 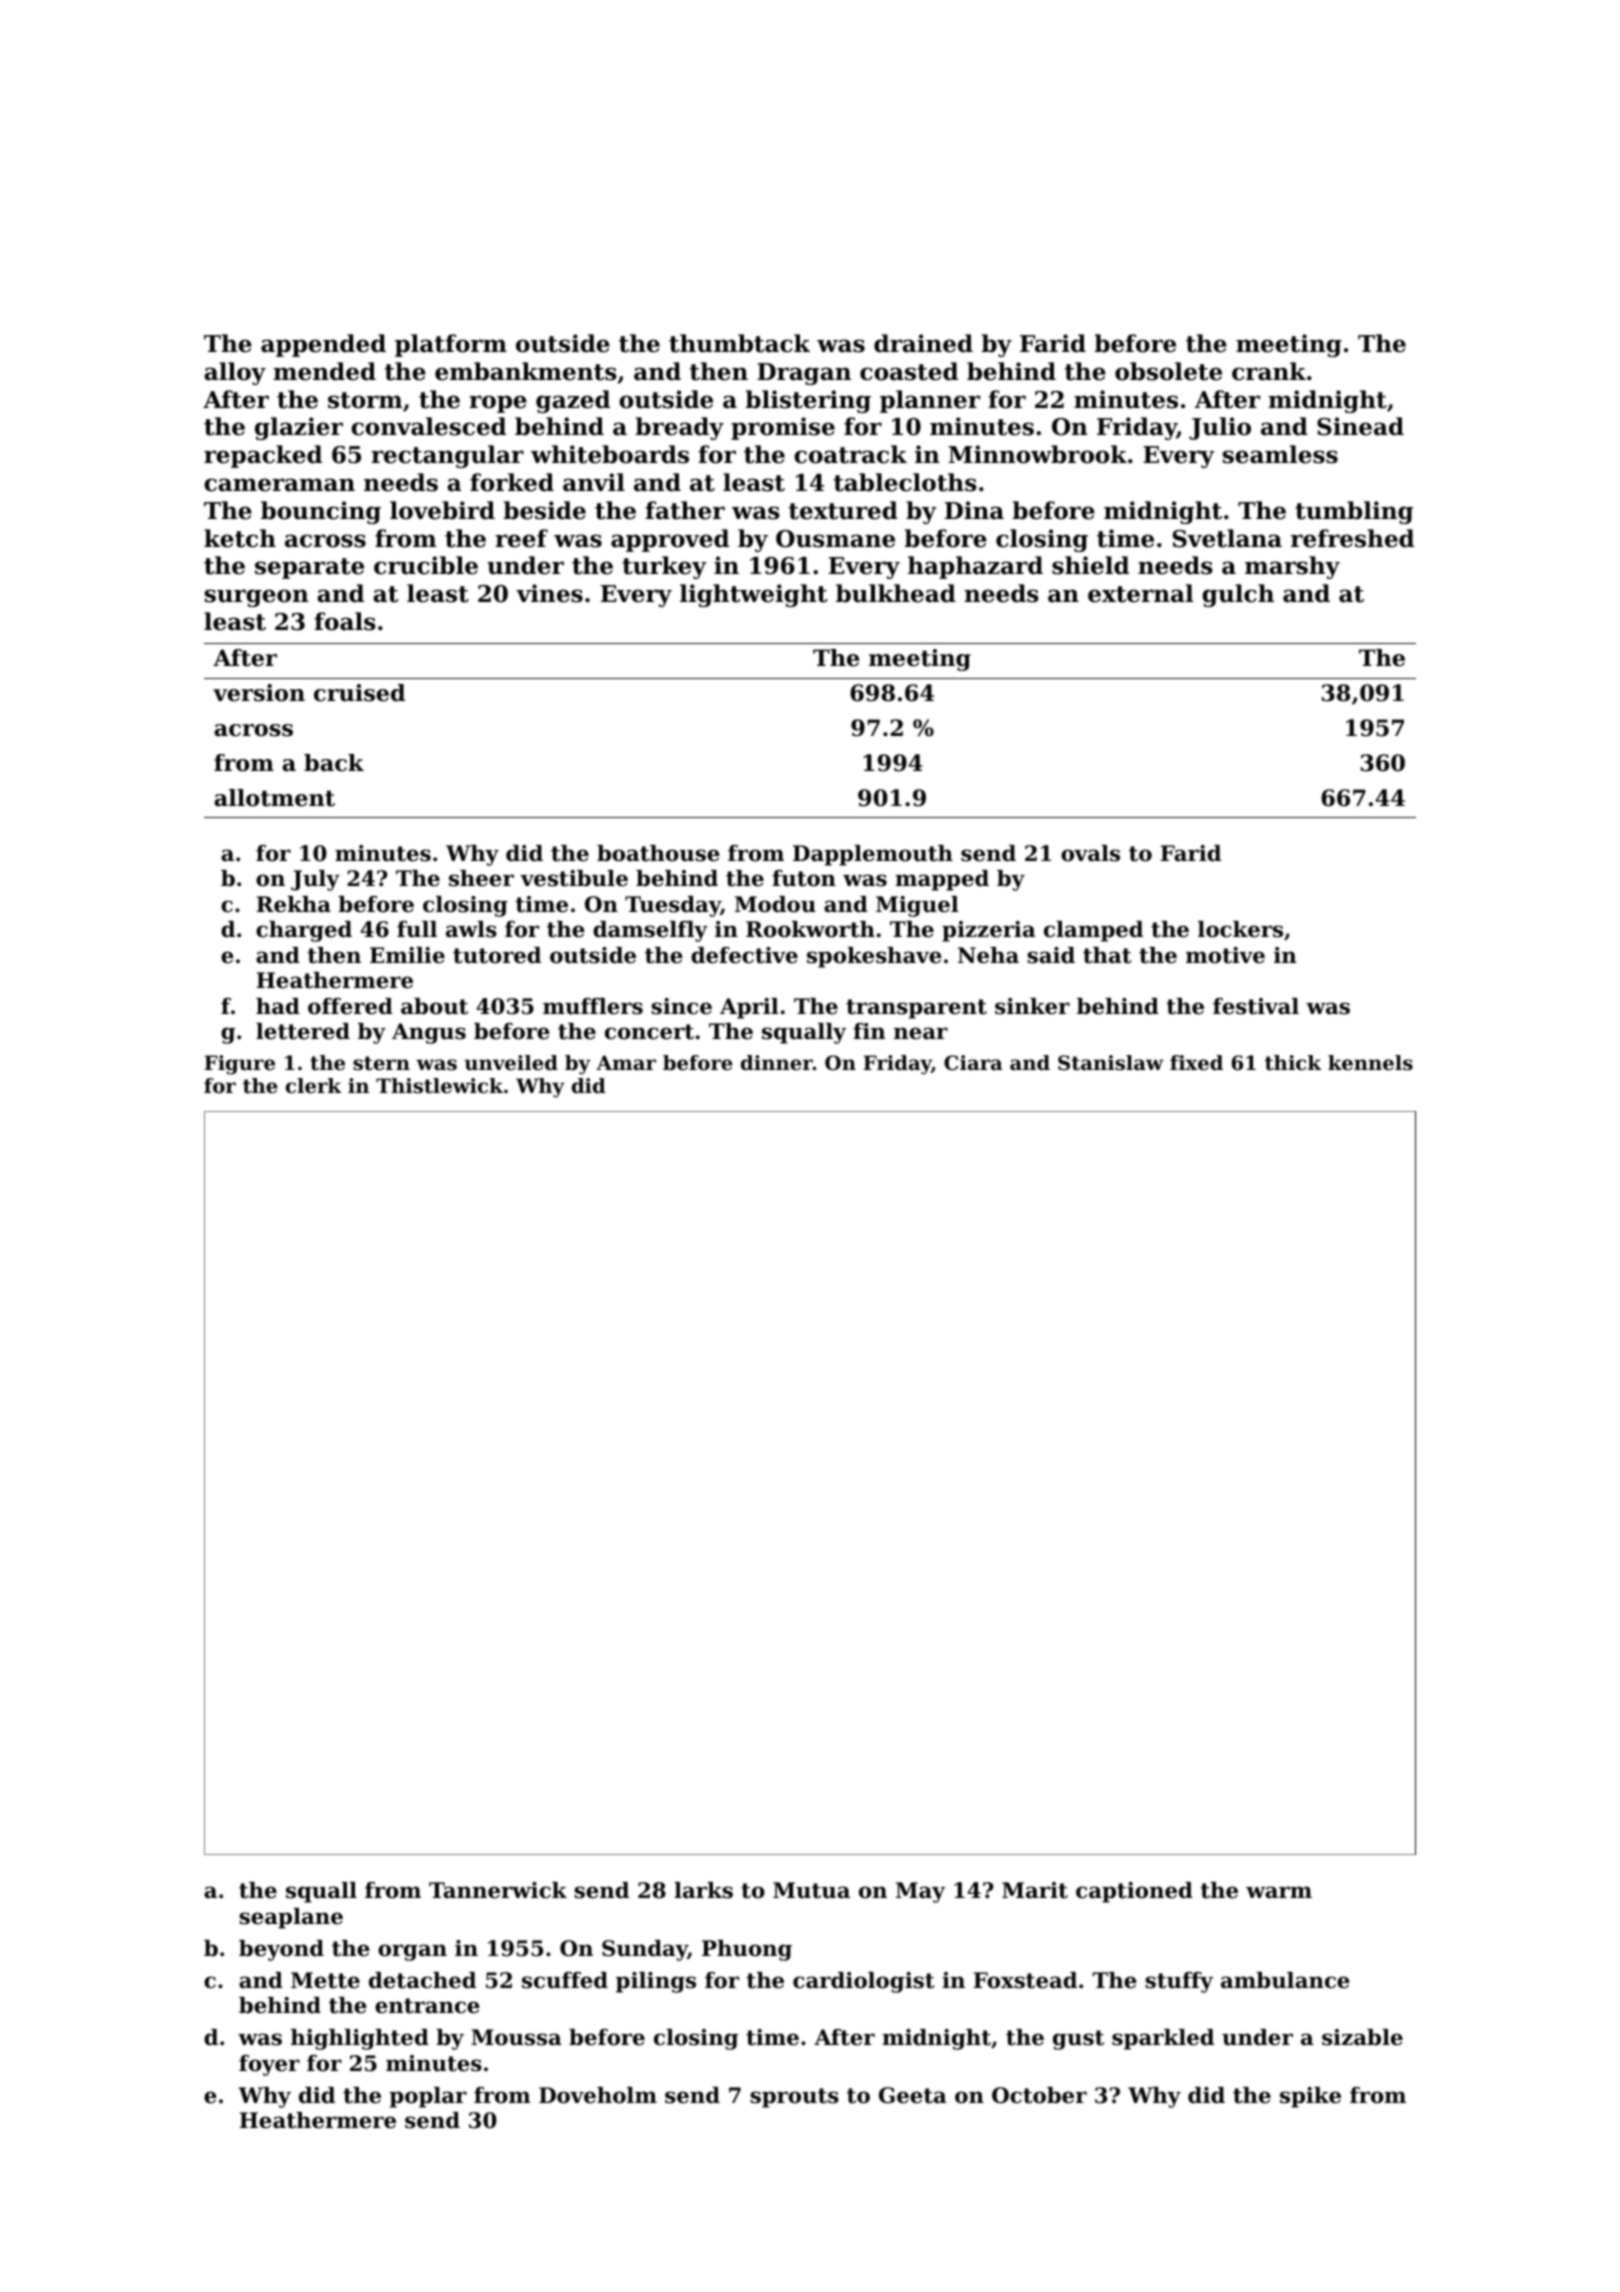 I want to click on Neha, so click(x=988, y=955).
